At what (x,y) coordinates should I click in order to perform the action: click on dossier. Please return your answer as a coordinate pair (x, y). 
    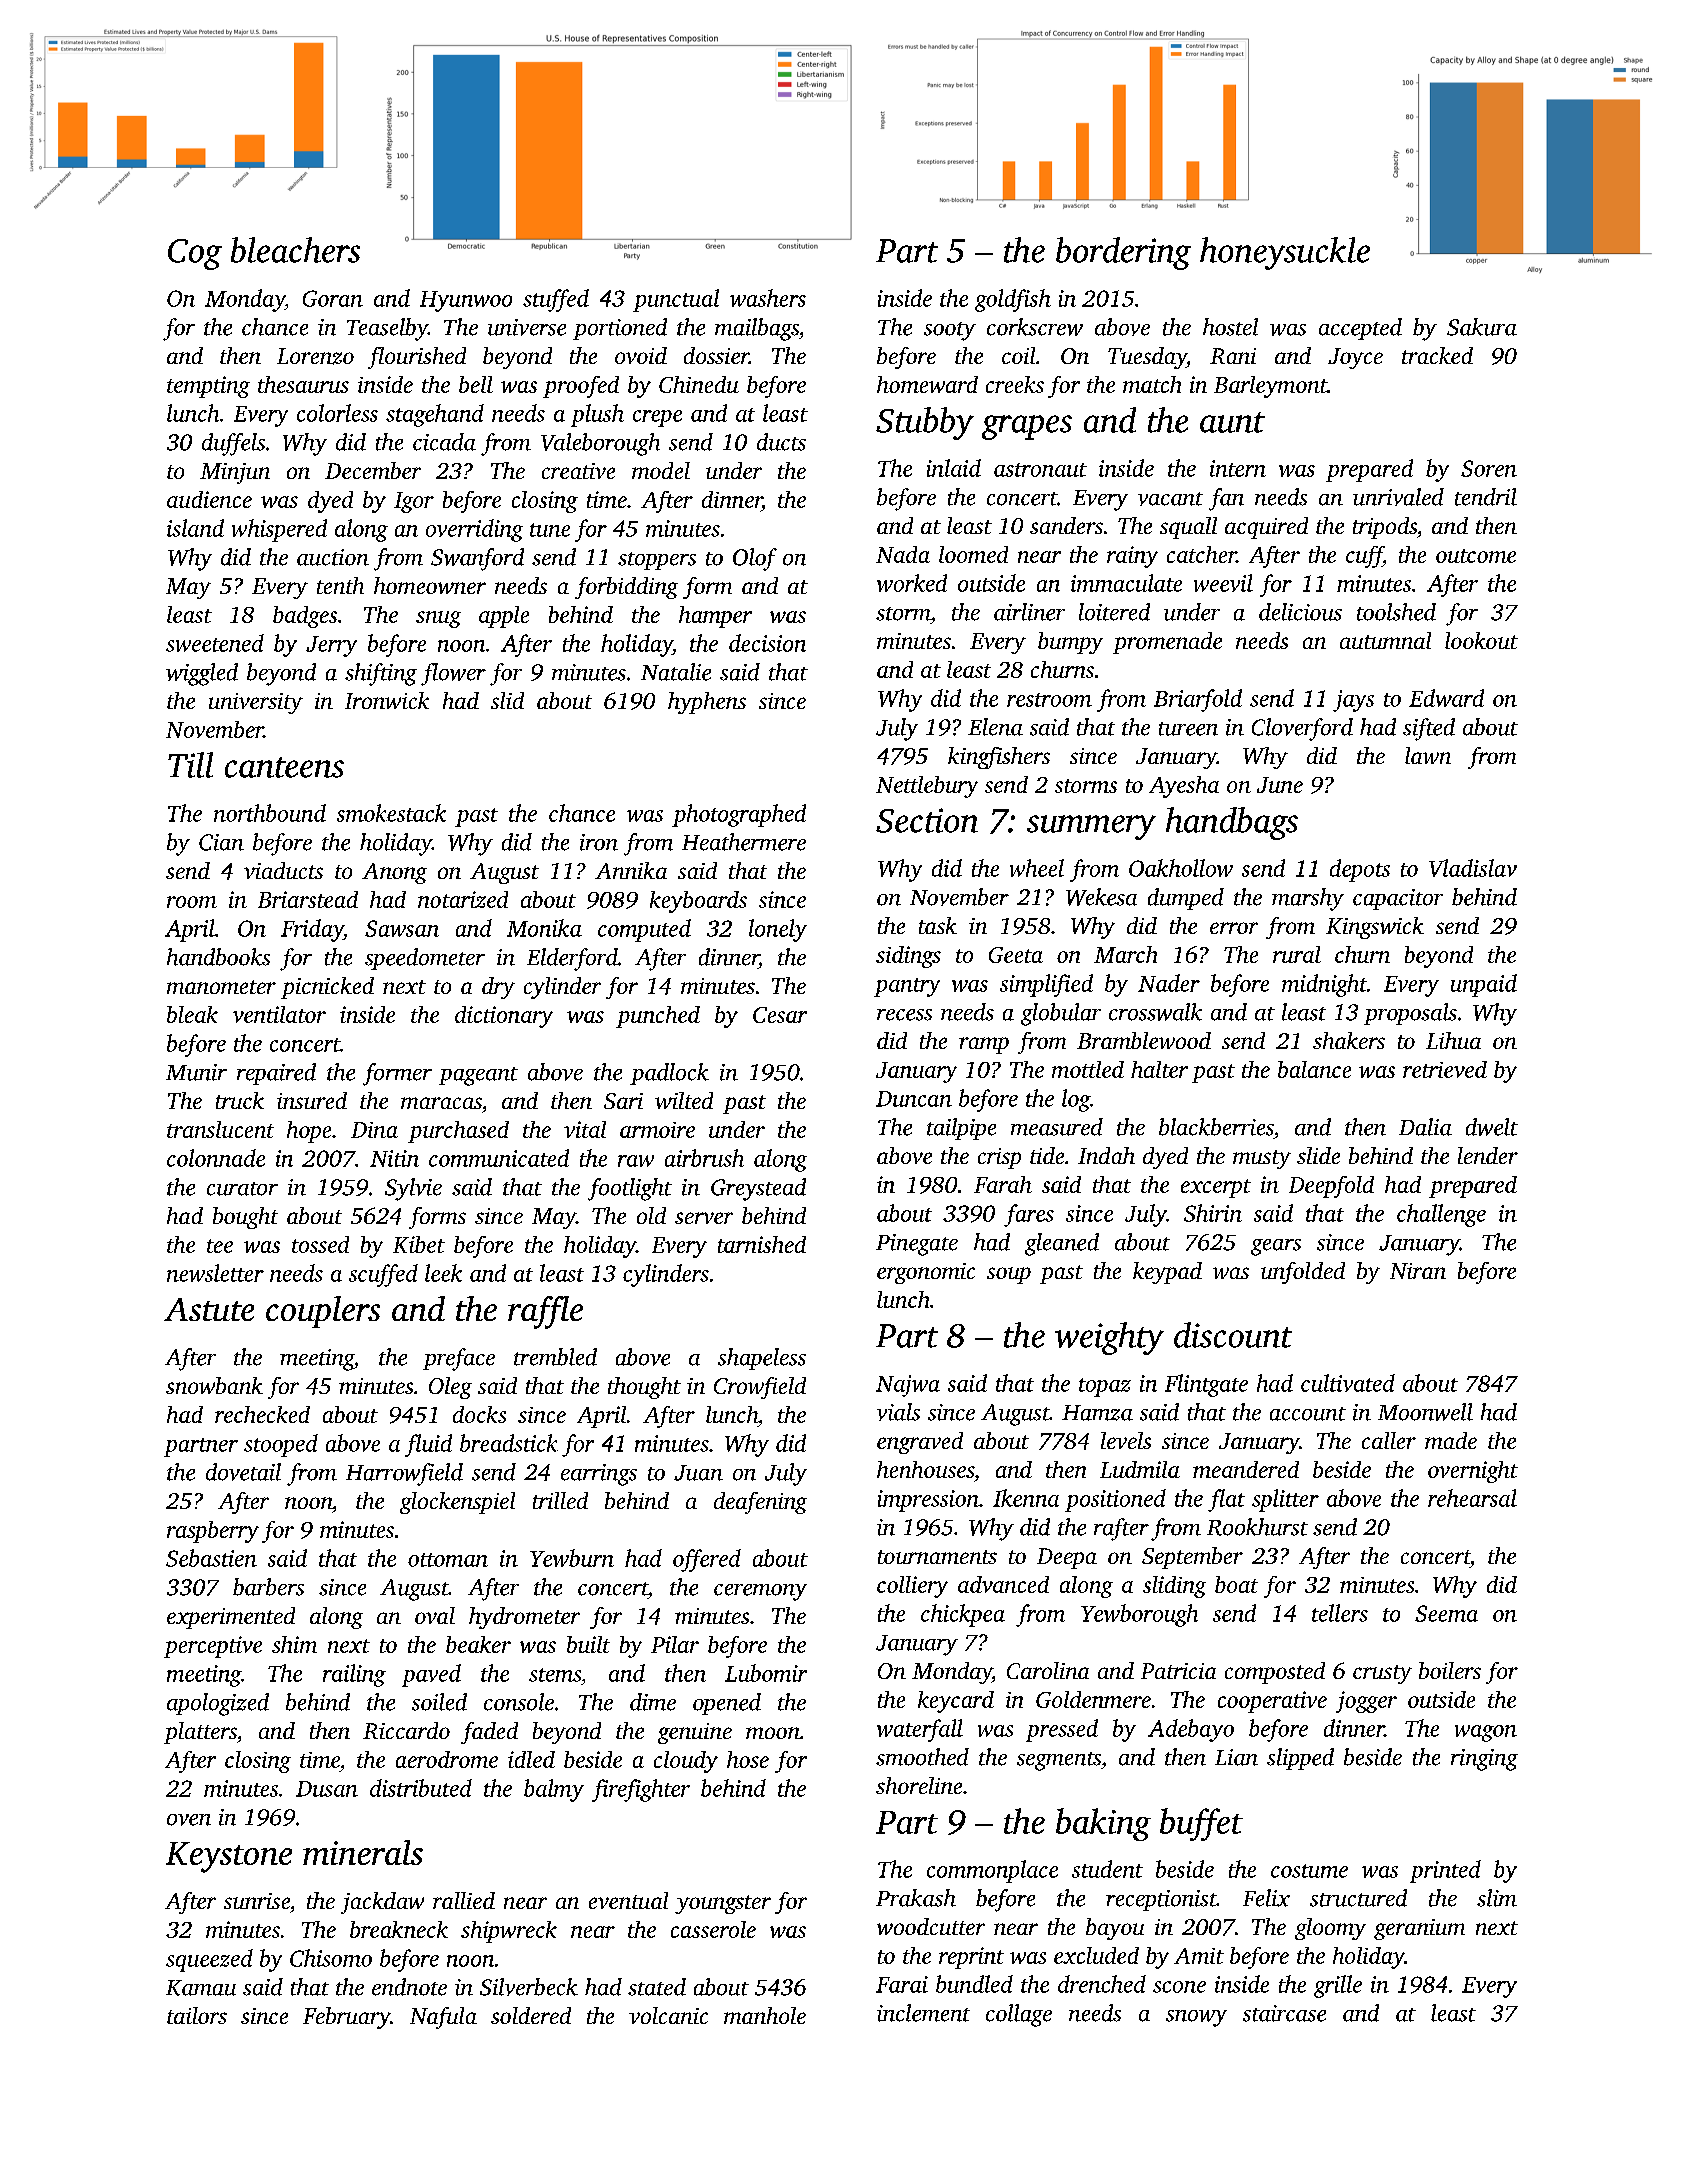
    Looking at the image, I should click on (716, 355).
